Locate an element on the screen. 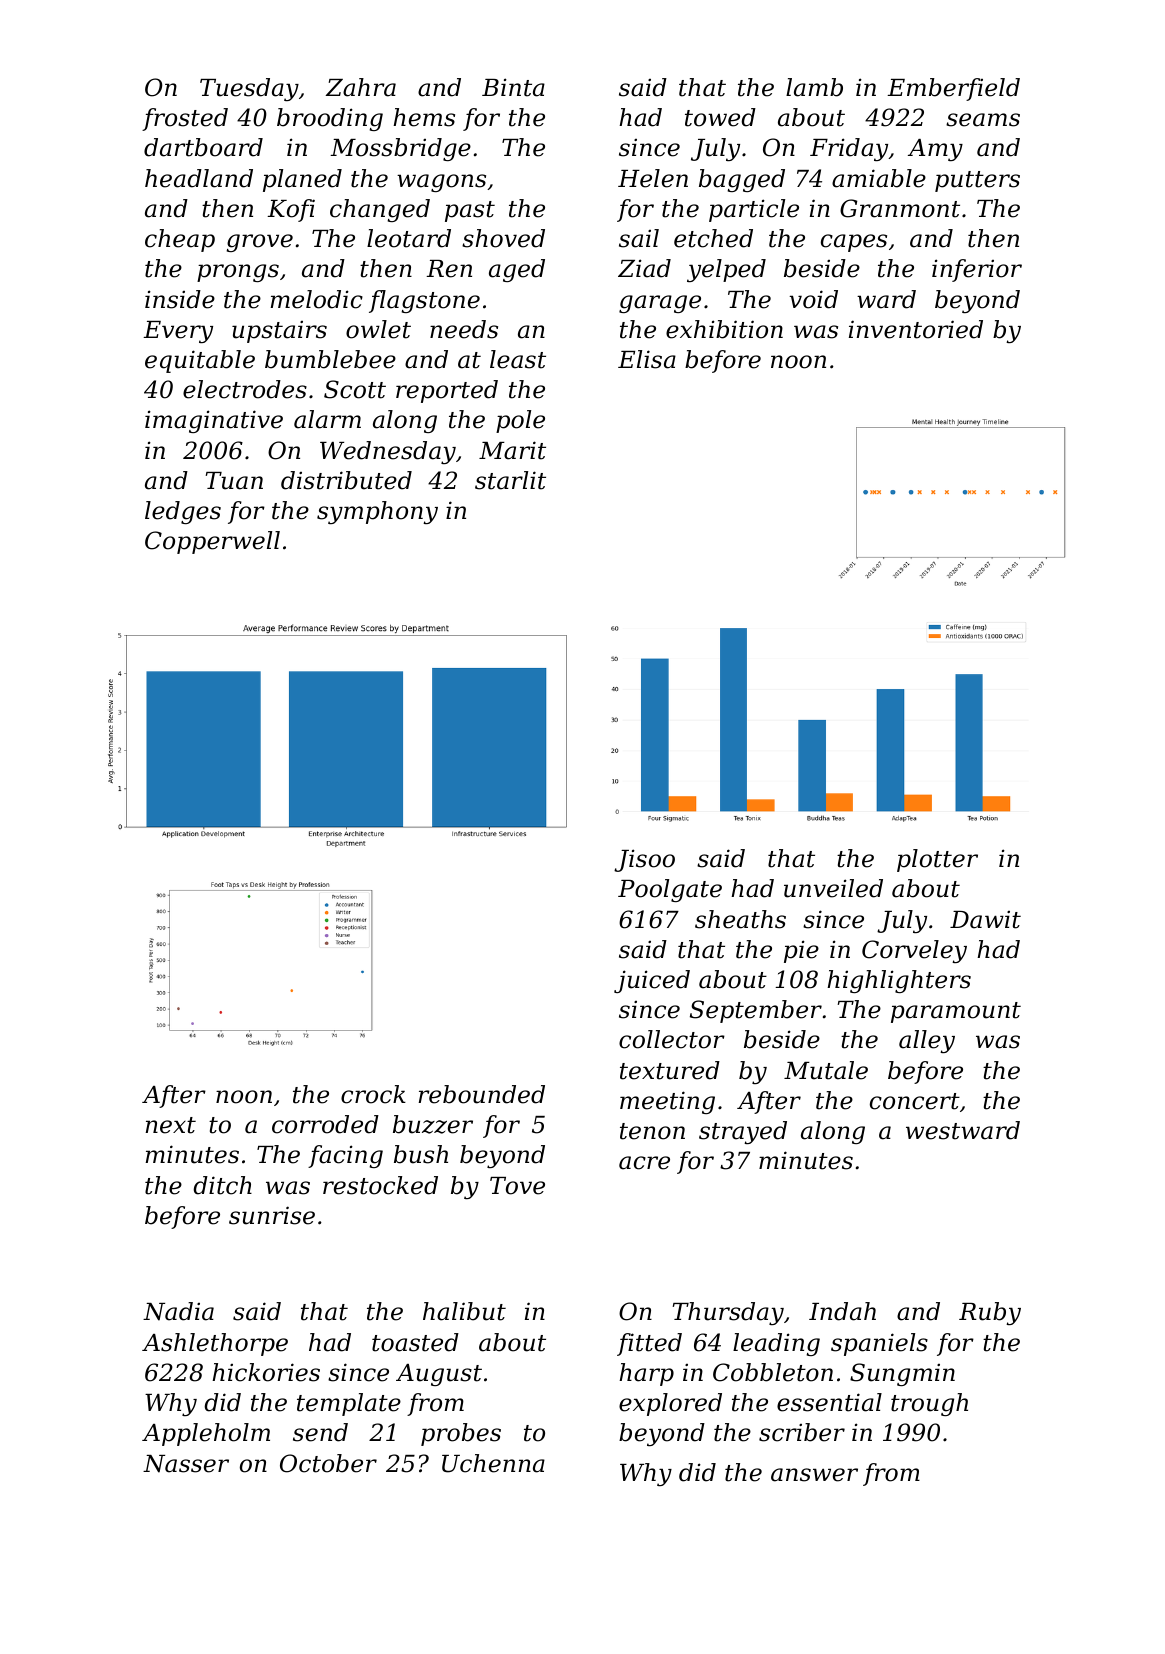  Emberfield is located at coordinates (953, 89).
